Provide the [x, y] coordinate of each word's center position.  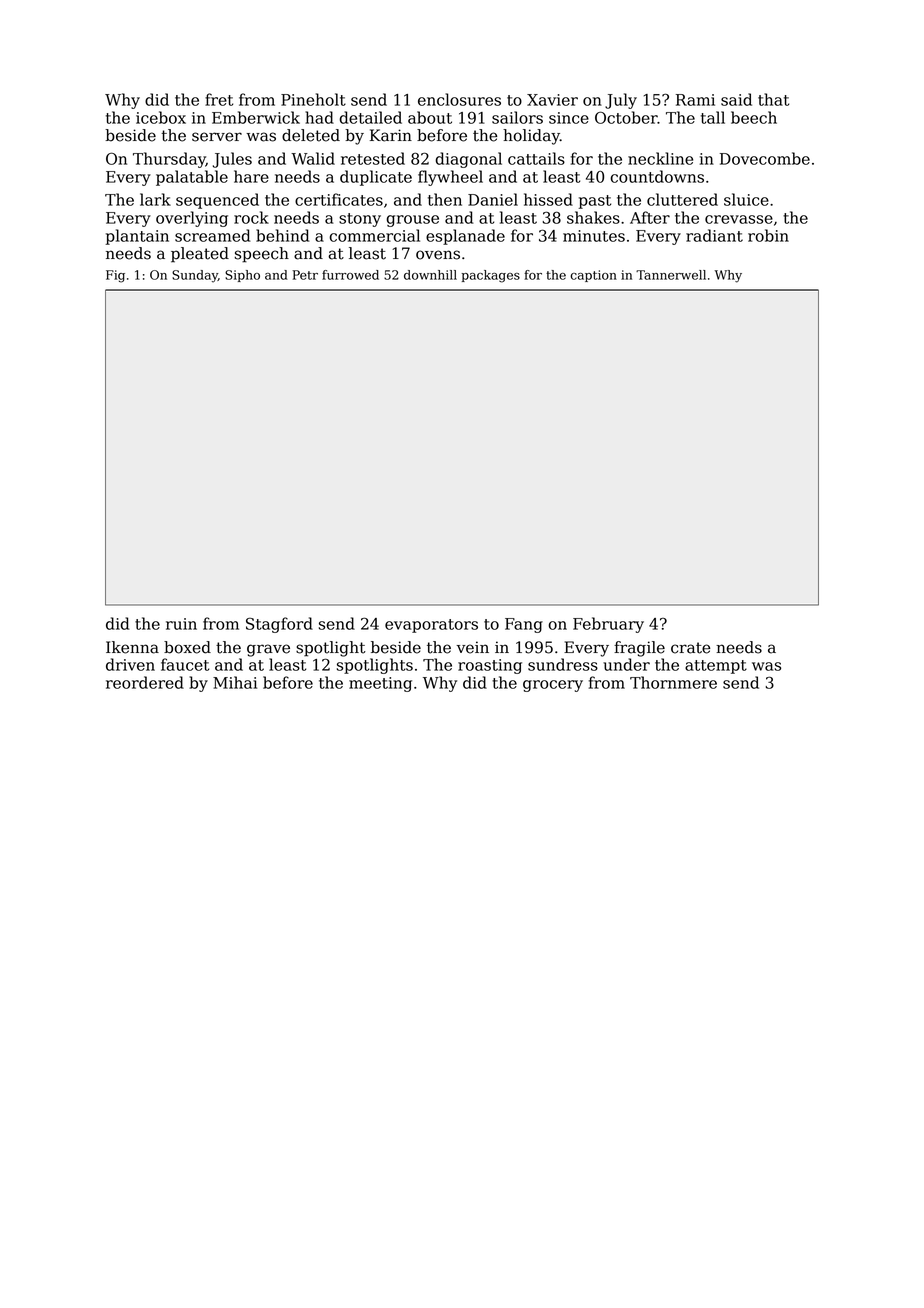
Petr [305, 275]
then [445, 199]
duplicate [376, 178]
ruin [181, 624]
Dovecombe [765, 158]
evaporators [431, 626]
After [650, 217]
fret [219, 99]
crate [691, 648]
